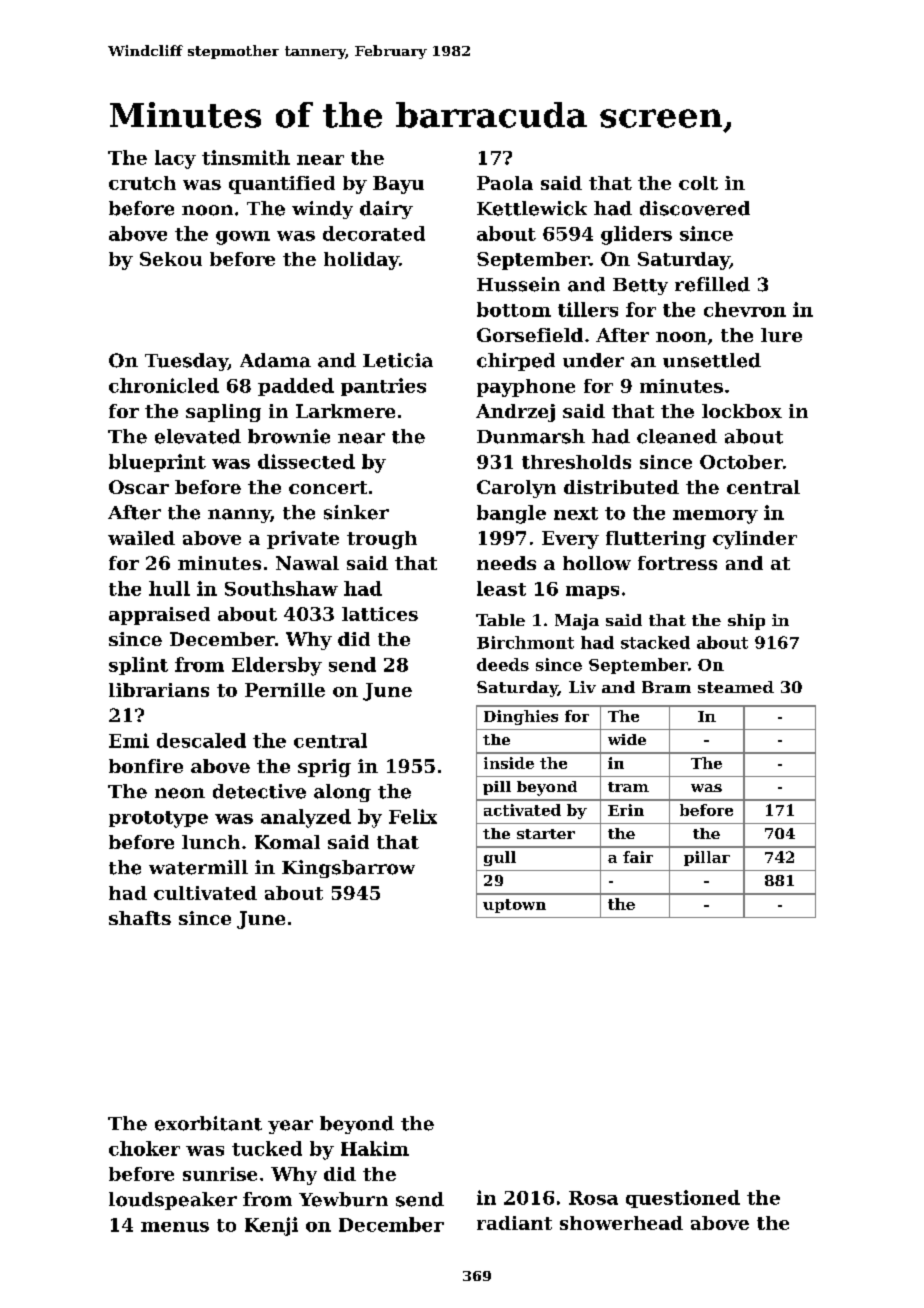 This screenshot has height=1308, width=924. I want to click on blueprint, so click(157, 463).
